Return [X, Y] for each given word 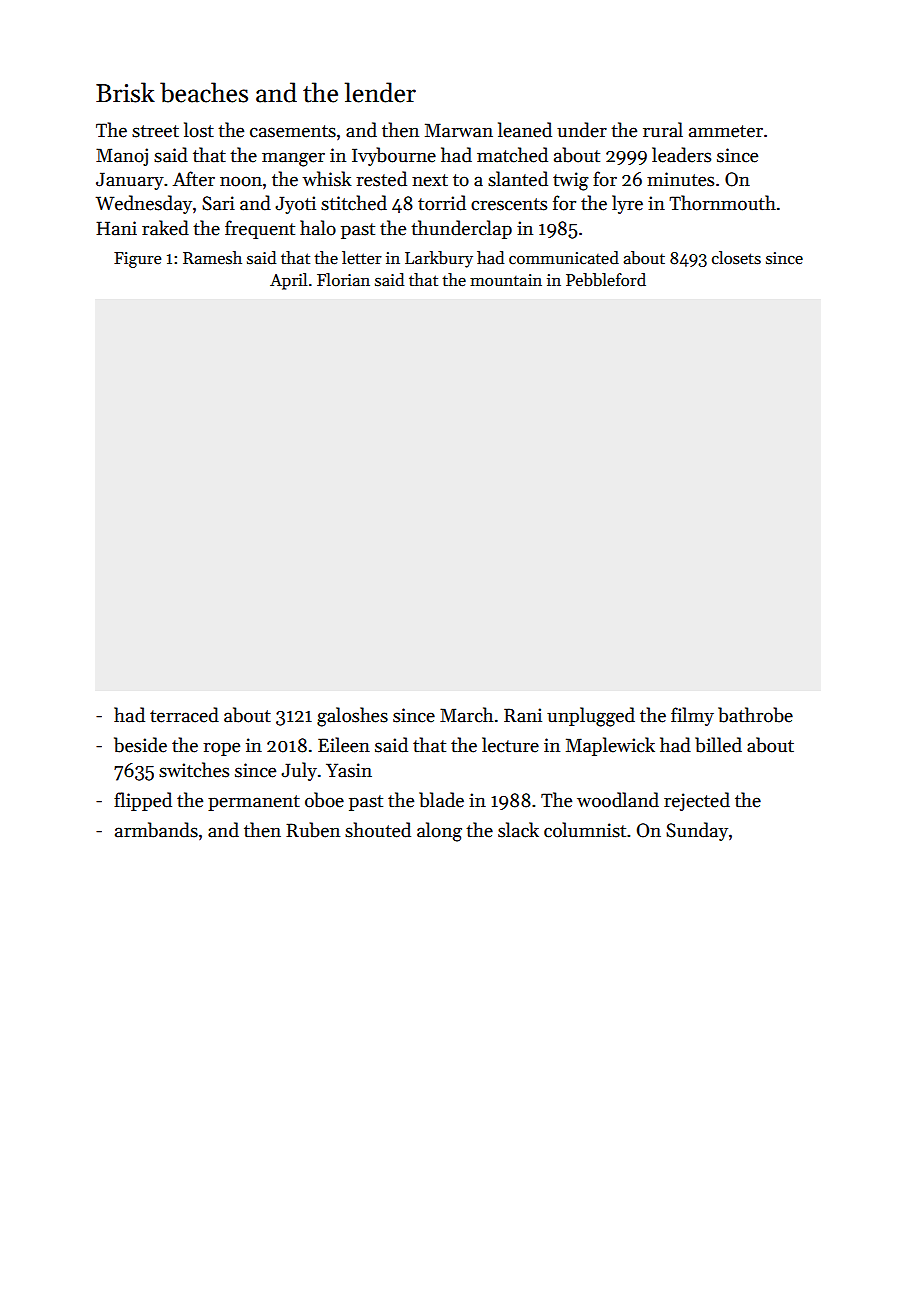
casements [293, 131]
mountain [506, 280]
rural [663, 130]
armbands [156, 830]
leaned [525, 130]
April [288, 281]
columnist [585, 830]
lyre [627, 204]
